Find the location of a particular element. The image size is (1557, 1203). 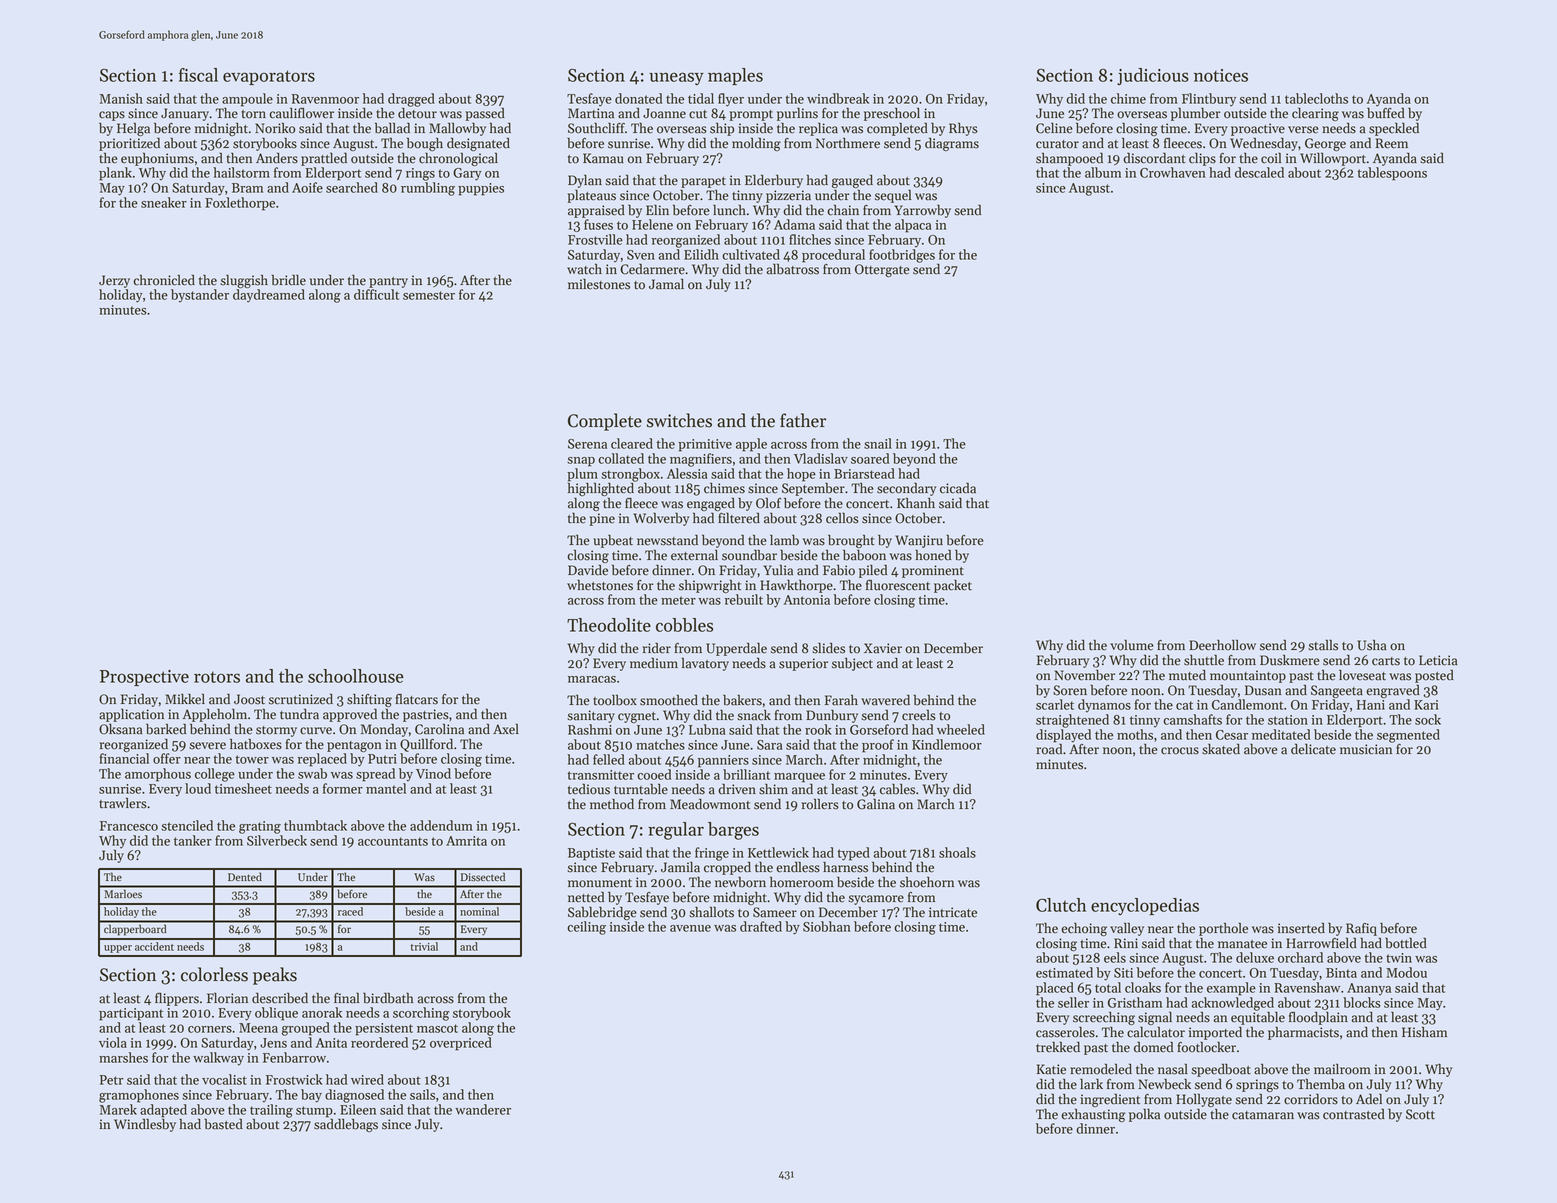

descaled is located at coordinates (1259, 172).
